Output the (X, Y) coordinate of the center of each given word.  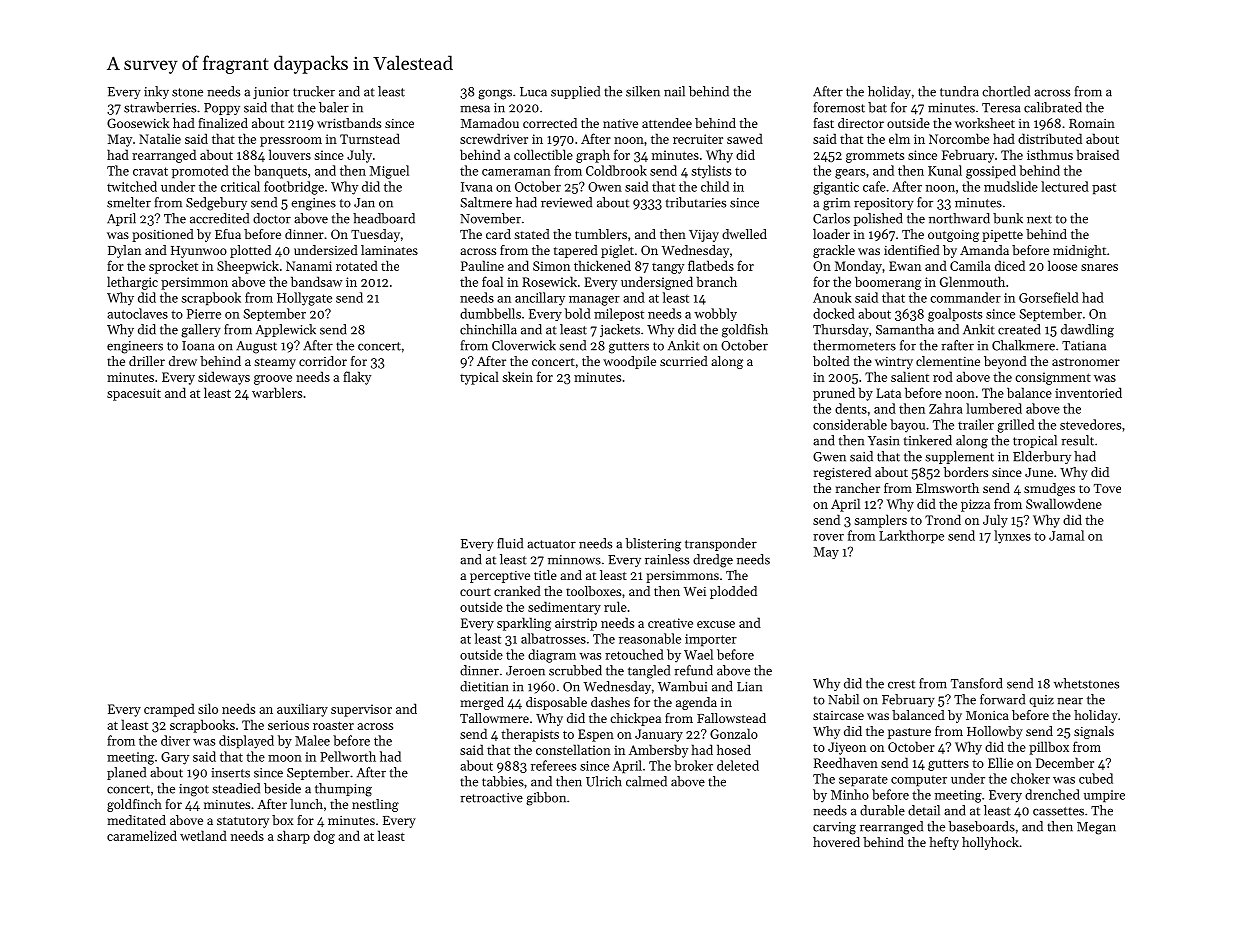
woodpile (629, 362)
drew (183, 361)
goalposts (955, 315)
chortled (1006, 91)
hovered (836, 842)
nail (674, 91)
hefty (944, 843)
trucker (314, 91)
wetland (203, 835)
